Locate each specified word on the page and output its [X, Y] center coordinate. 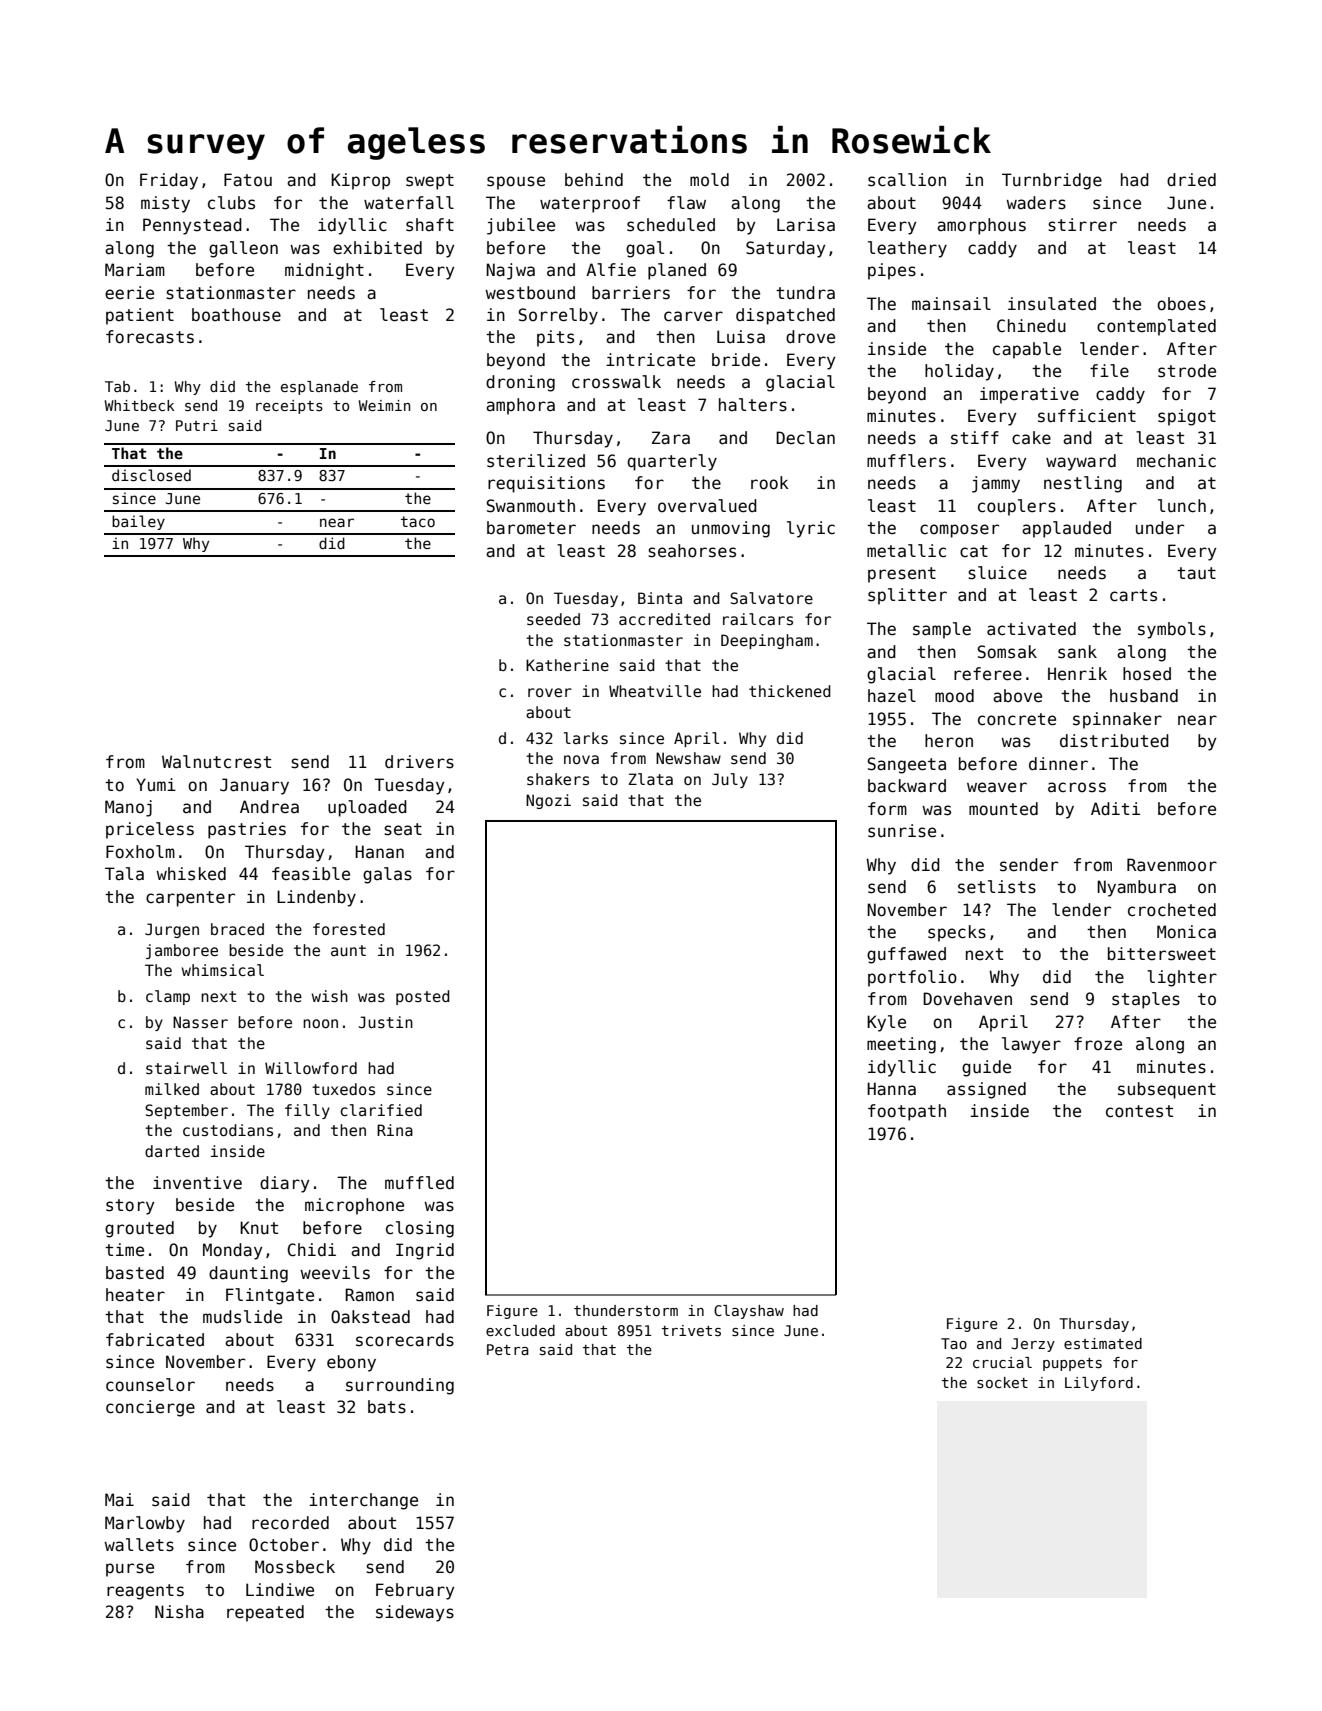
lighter [1182, 978]
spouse [516, 183]
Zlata [650, 779]
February [415, 1591]
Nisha [179, 1612]
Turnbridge [1052, 181]
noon [320, 1023]
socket [1002, 1382]
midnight [324, 271]
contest [1139, 1111]
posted [423, 997]
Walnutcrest [216, 762]
